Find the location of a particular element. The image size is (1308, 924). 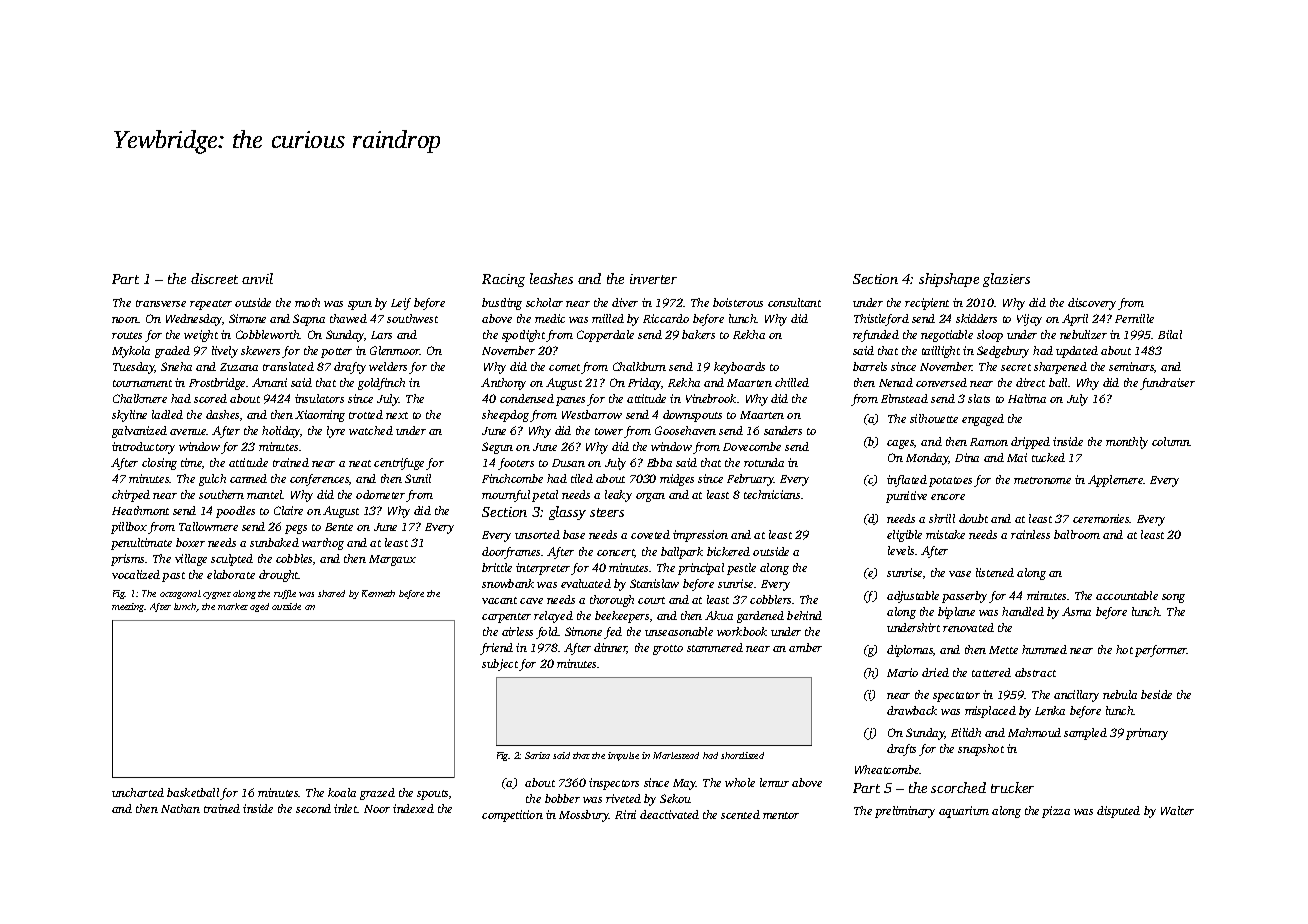

mentor is located at coordinates (781, 815).
